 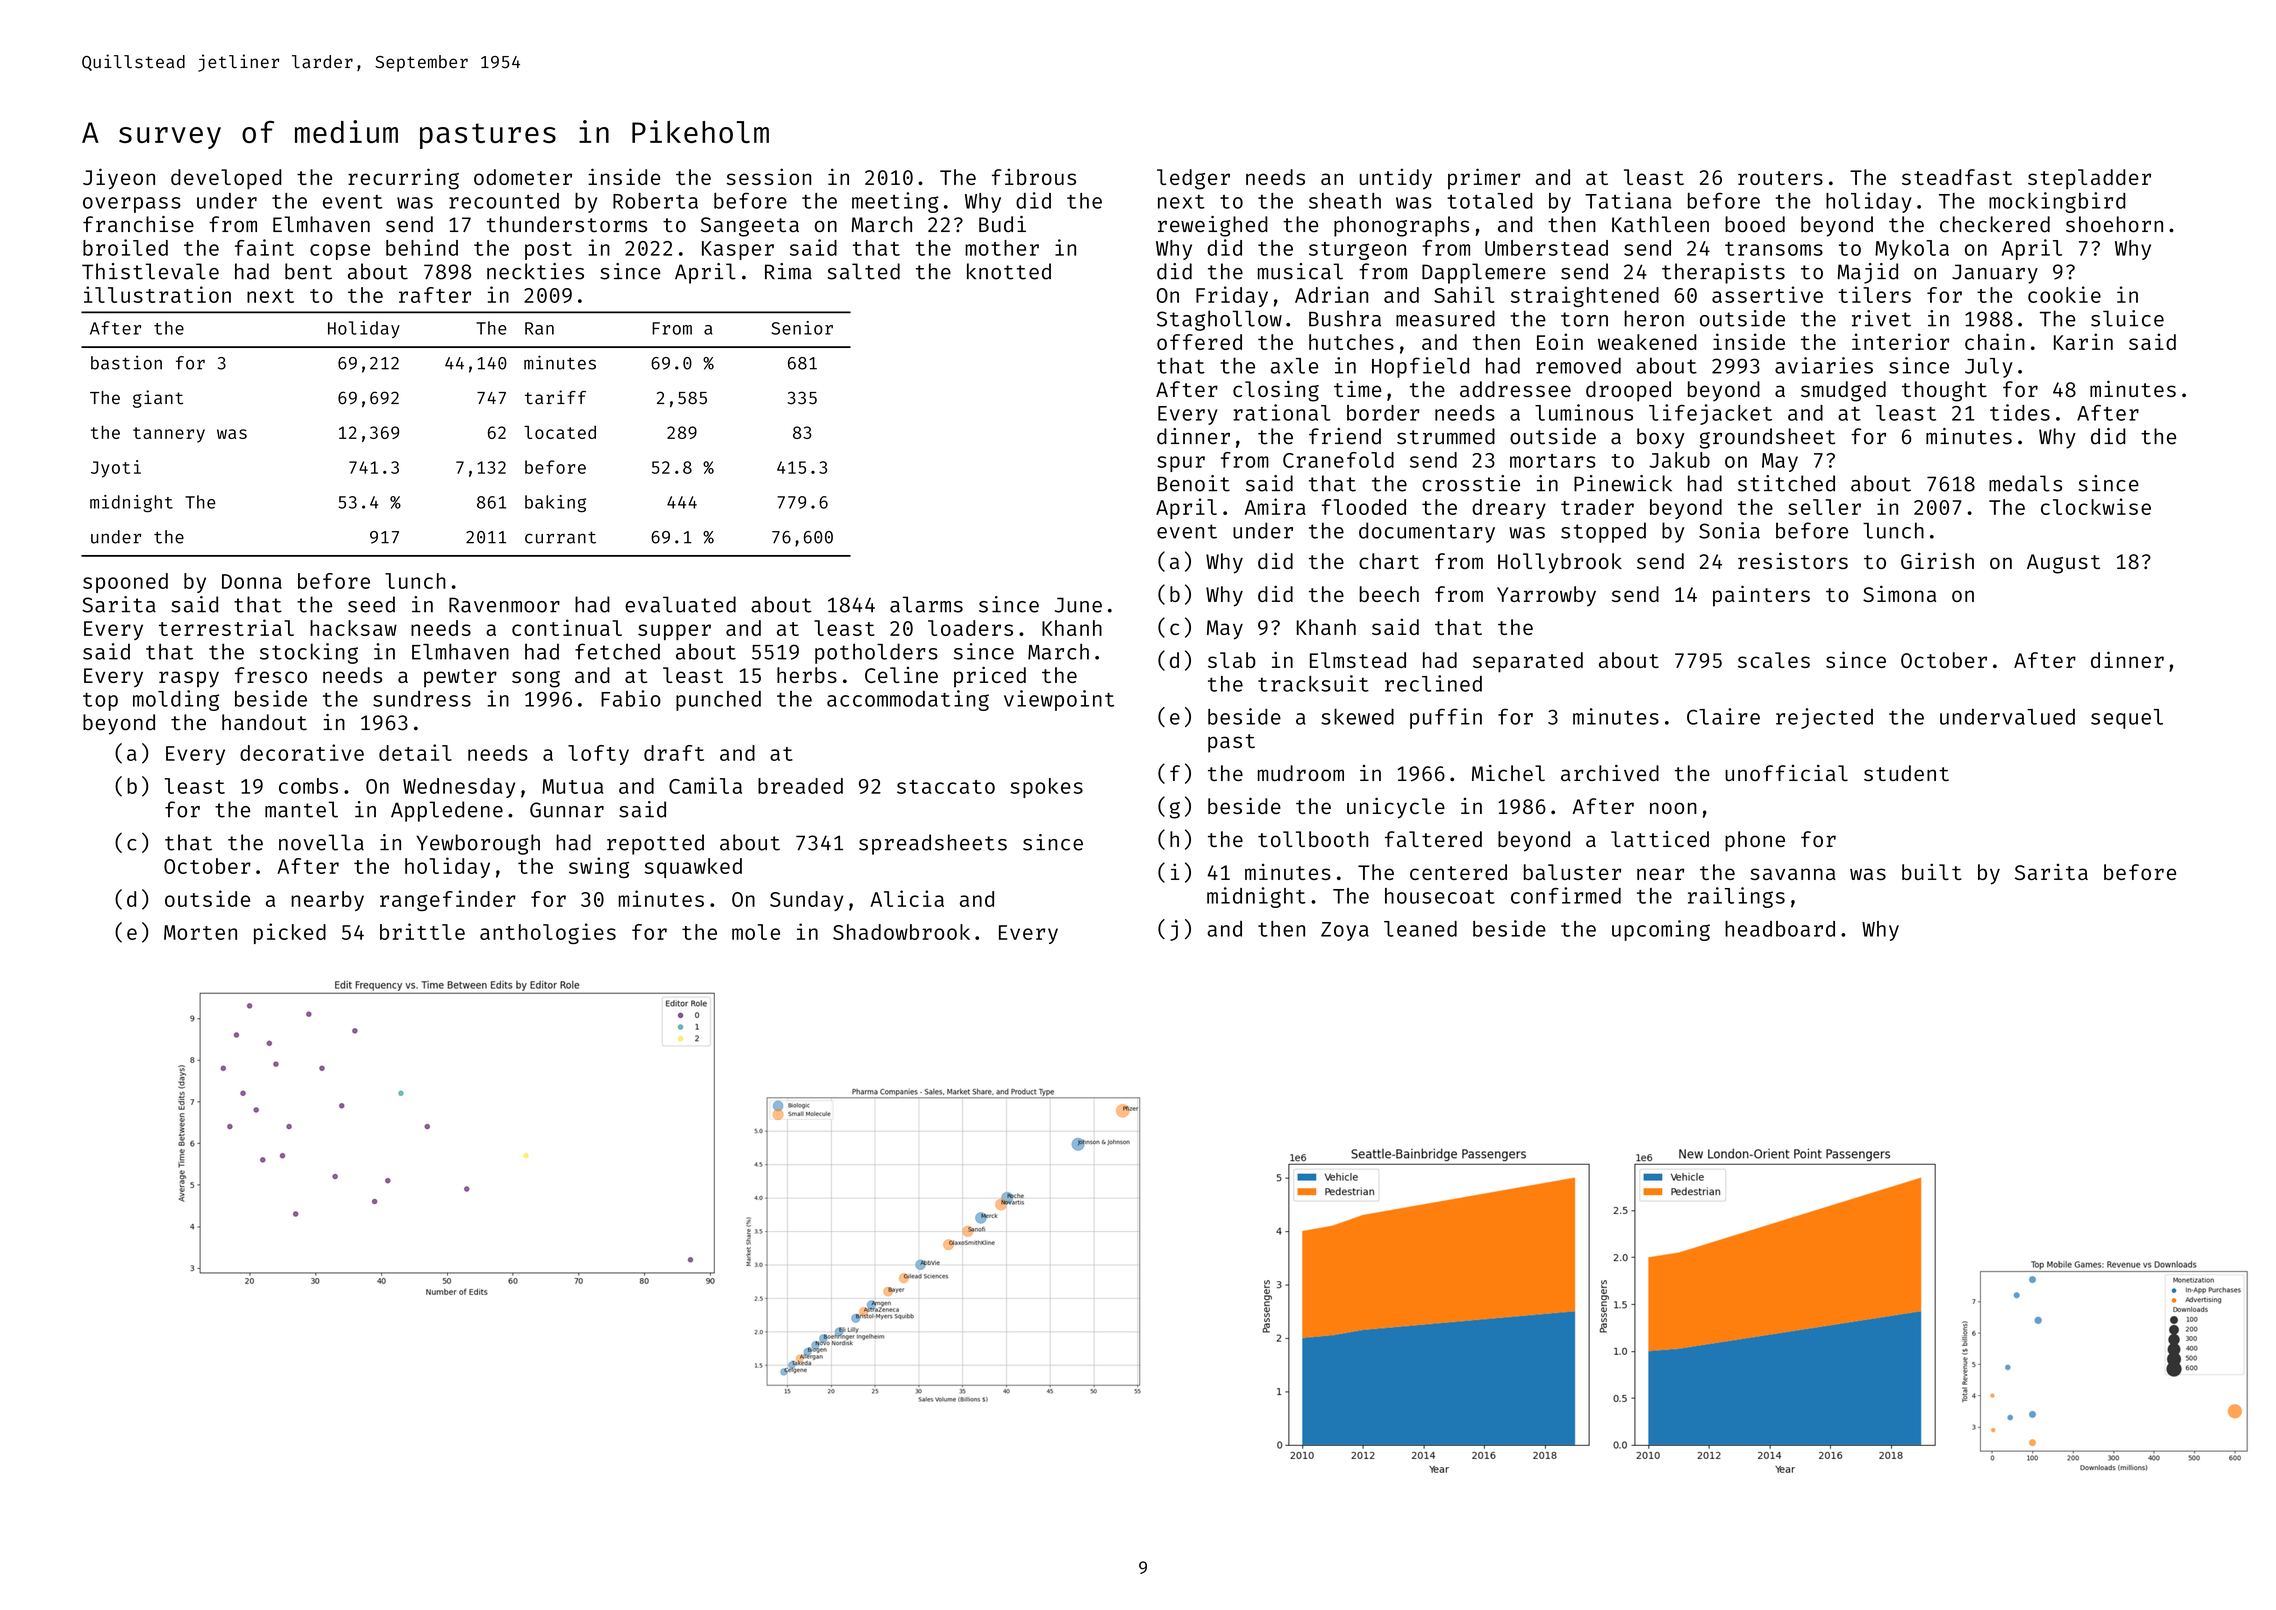 What do you see at coordinates (460, 678) in the image?
I see `pewter` at bounding box center [460, 678].
